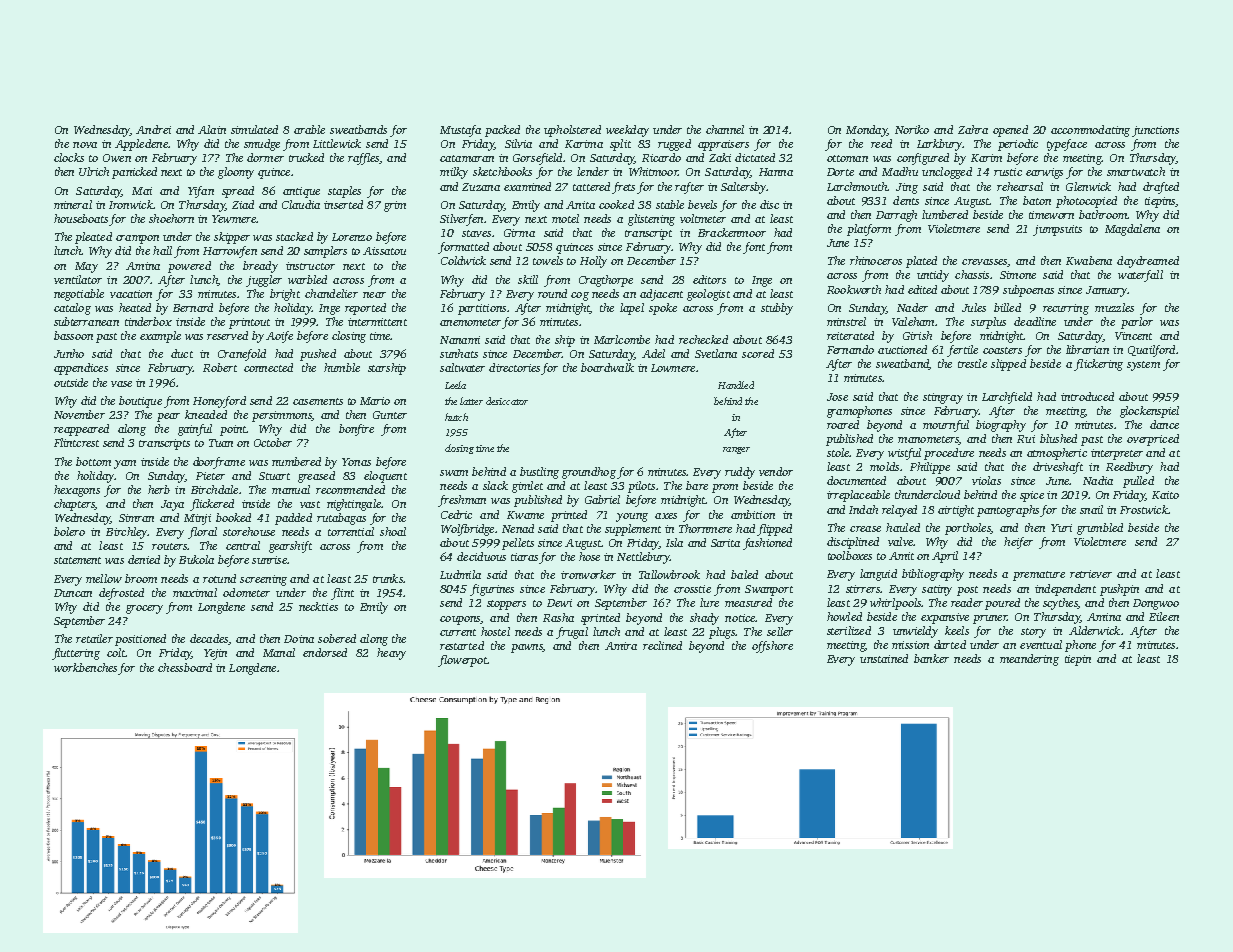 The width and height of the screenshot is (1233, 952). What do you see at coordinates (837, 397) in the screenshot?
I see `Jose` at bounding box center [837, 397].
